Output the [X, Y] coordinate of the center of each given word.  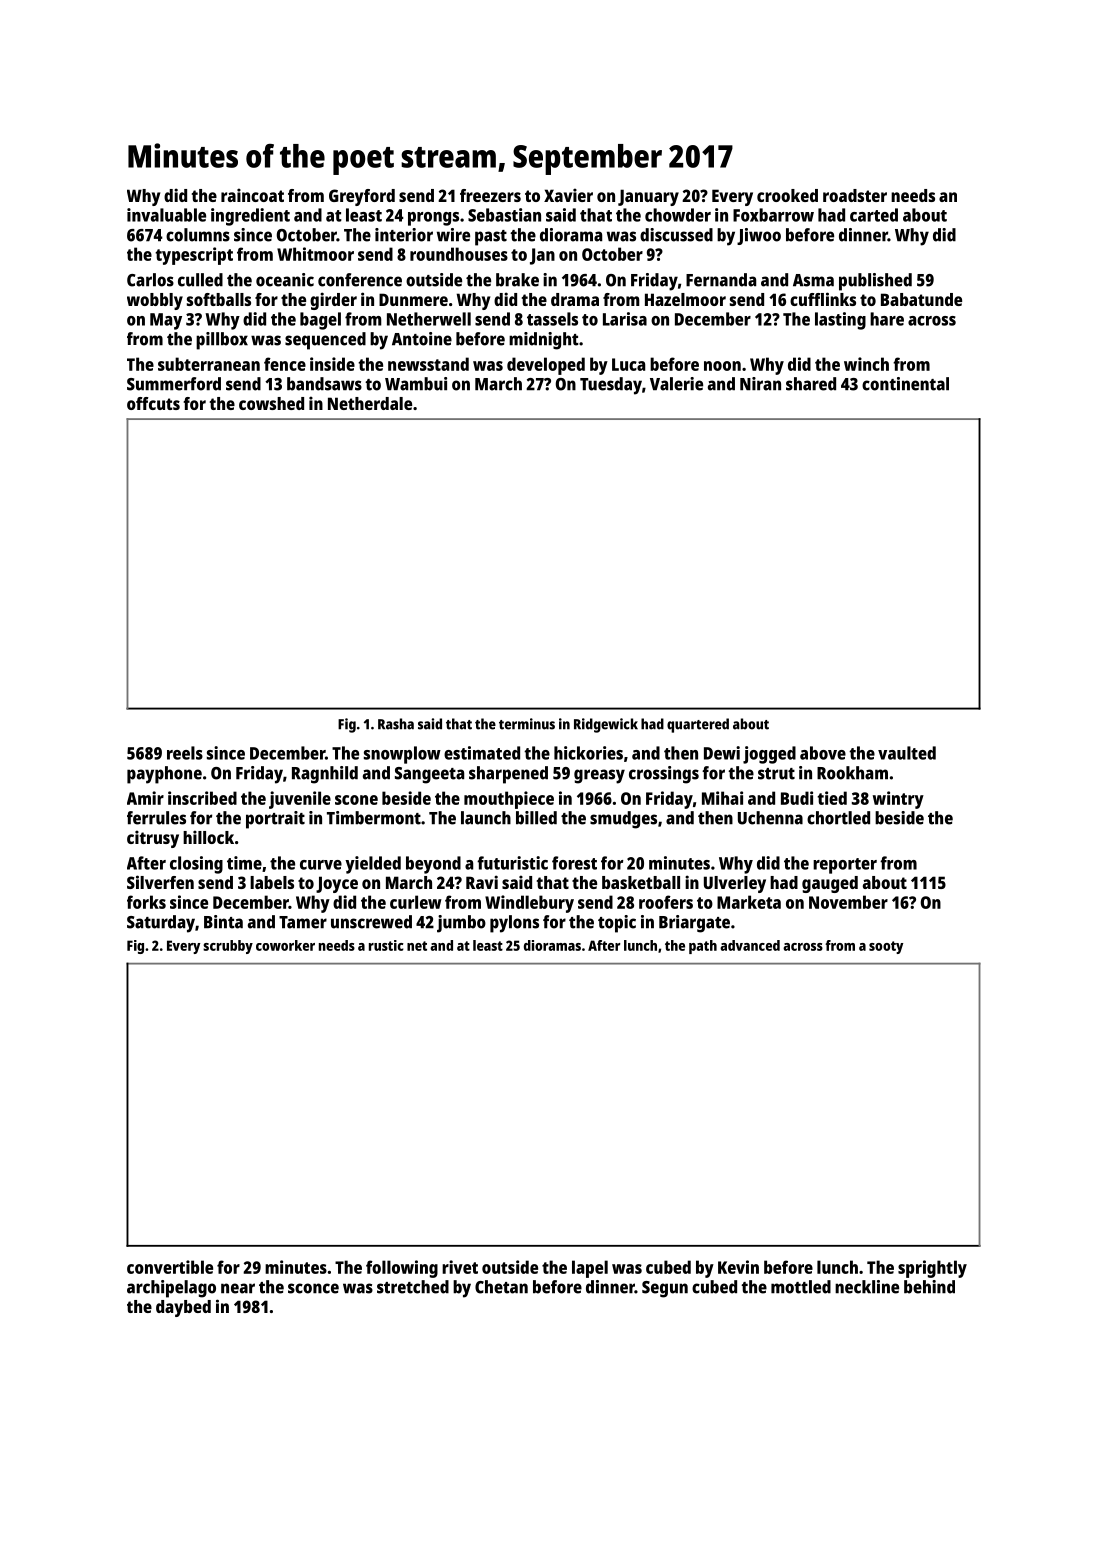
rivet [460, 1267]
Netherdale [370, 403]
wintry [898, 800]
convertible [170, 1267]
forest [574, 863]
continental [905, 384]
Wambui [416, 384]
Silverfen [160, 882]
